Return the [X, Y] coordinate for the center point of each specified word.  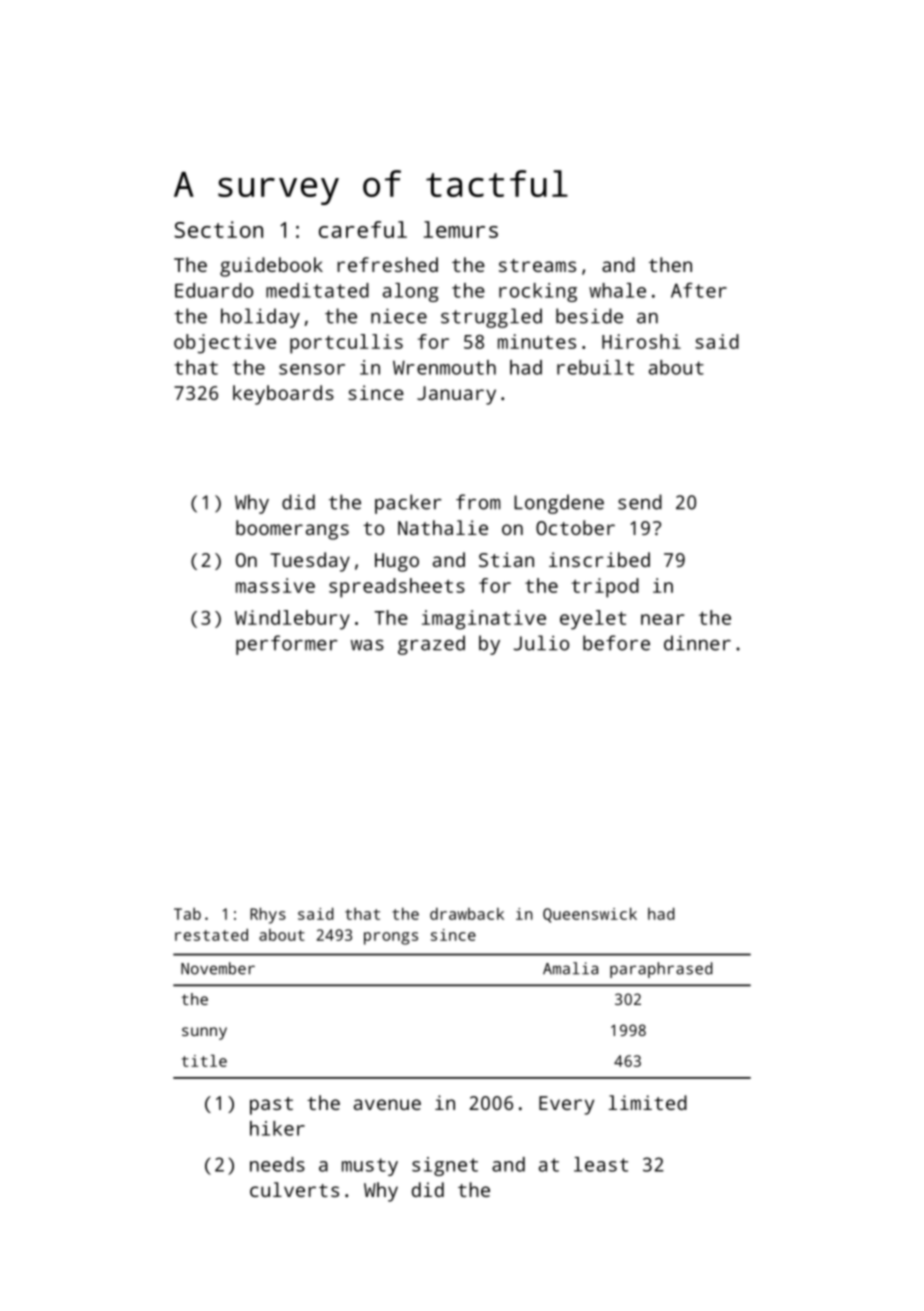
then [670, 264]
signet [445, 1166]
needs [277, 1164]
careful [363, 229]
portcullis [346, 344]
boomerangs [292, 530]
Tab [187, 914]
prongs [391, 938]
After [699, 290]
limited [648, 1102]
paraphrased [661, 970]
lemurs [461, 229]
